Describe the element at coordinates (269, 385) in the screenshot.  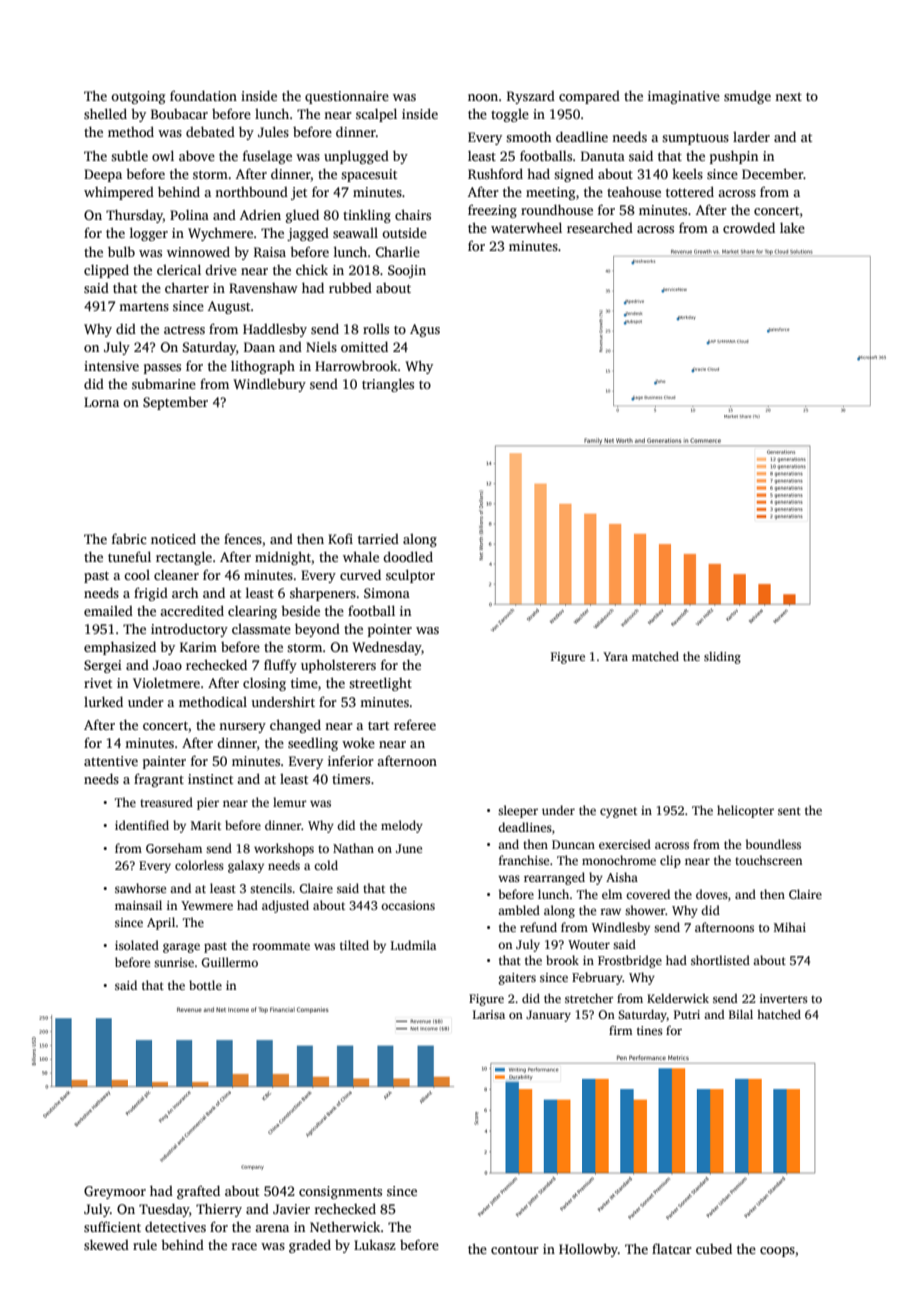
I see `Windlebury` at that location.
